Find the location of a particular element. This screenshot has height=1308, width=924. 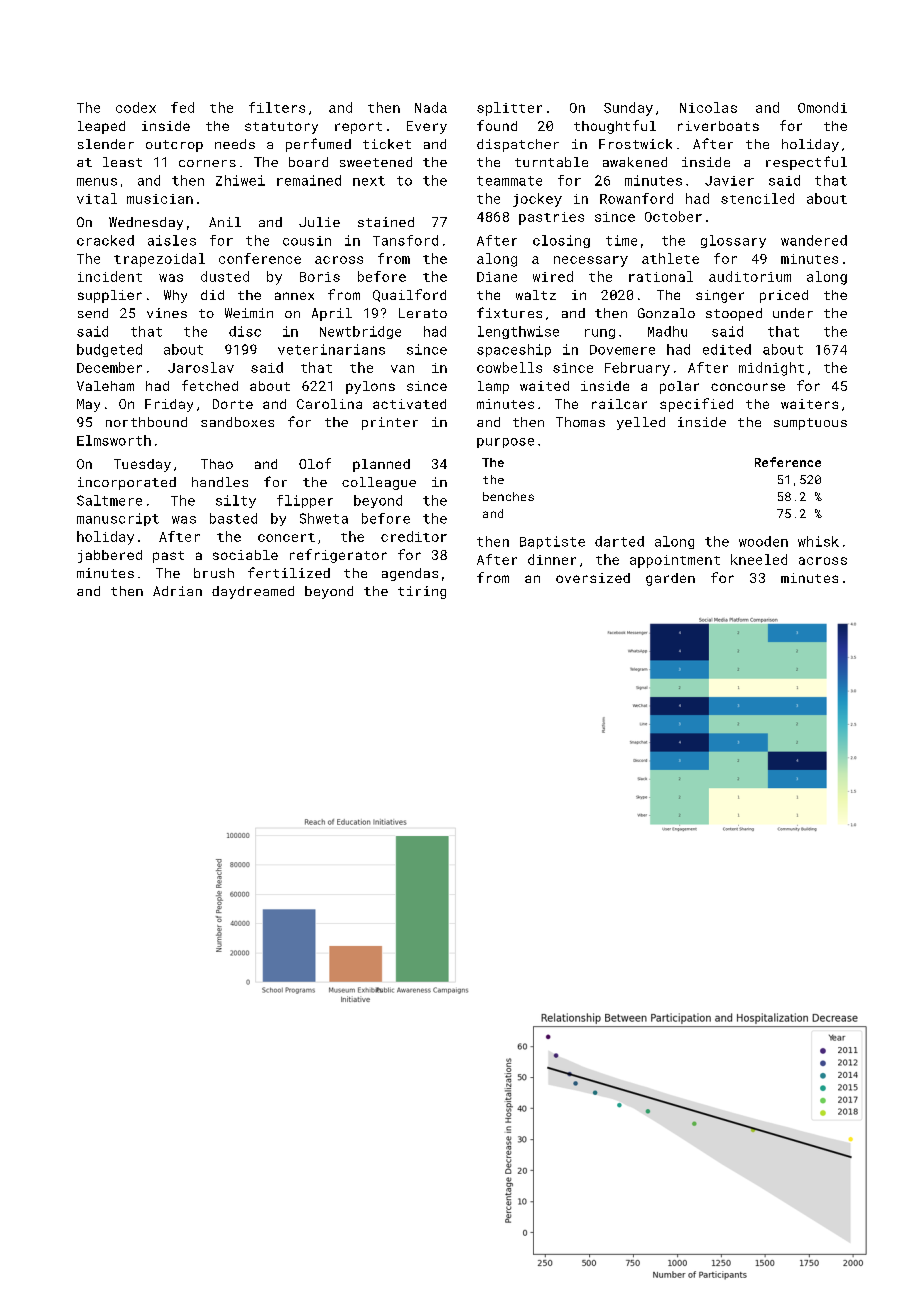

benches is located at coordinates (508, 496).
